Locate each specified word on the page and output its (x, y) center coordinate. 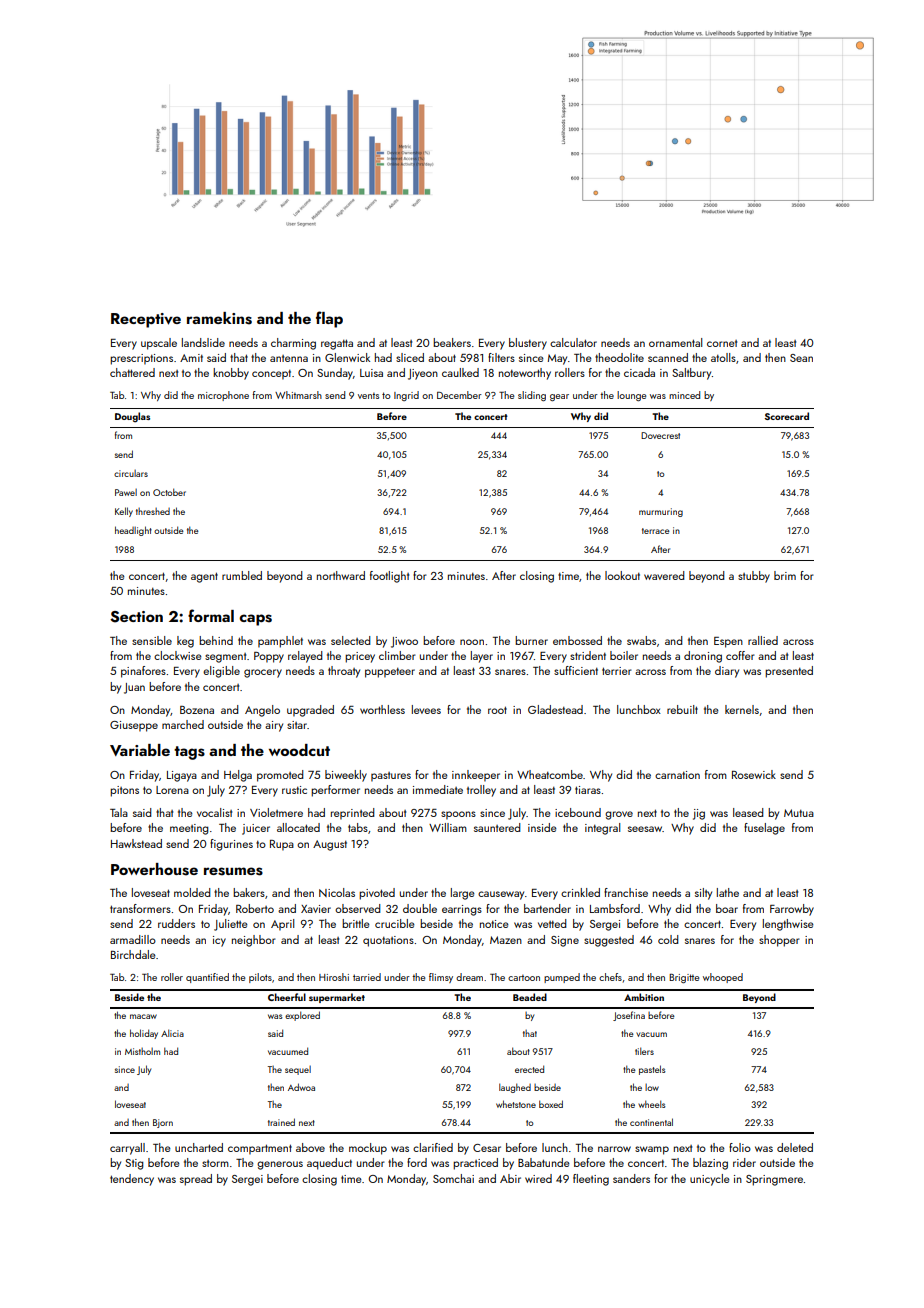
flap (329, 319)
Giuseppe (134, 726)
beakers (452, 342)
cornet (722, 343)
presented (789, 672)
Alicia (172, 1033)
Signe (565, 941)
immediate (438, 789)
